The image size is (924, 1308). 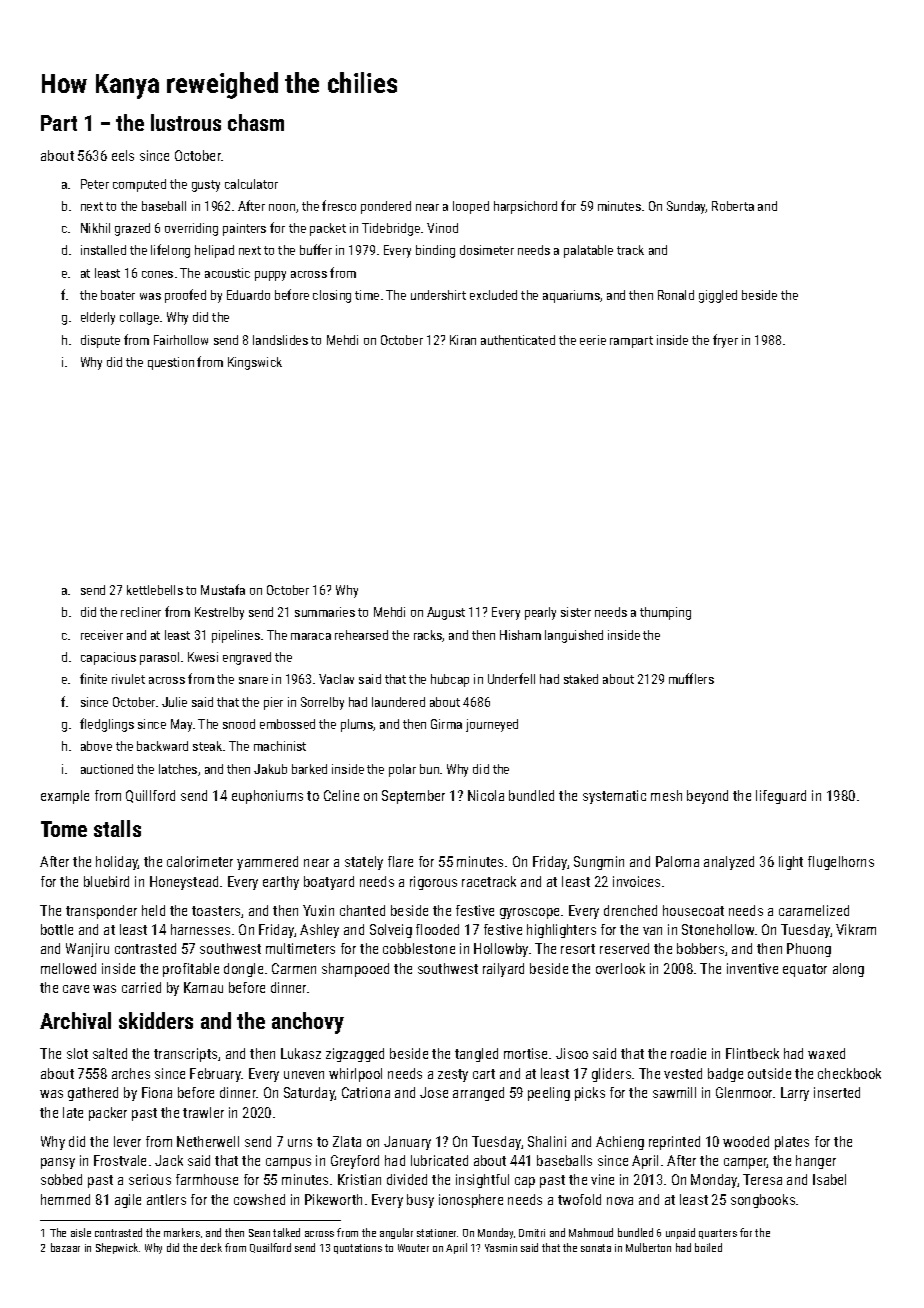 What do you see at coordinates (708, 1247) in the page?
I see `boiled` at bounding box center [708, 1247].
